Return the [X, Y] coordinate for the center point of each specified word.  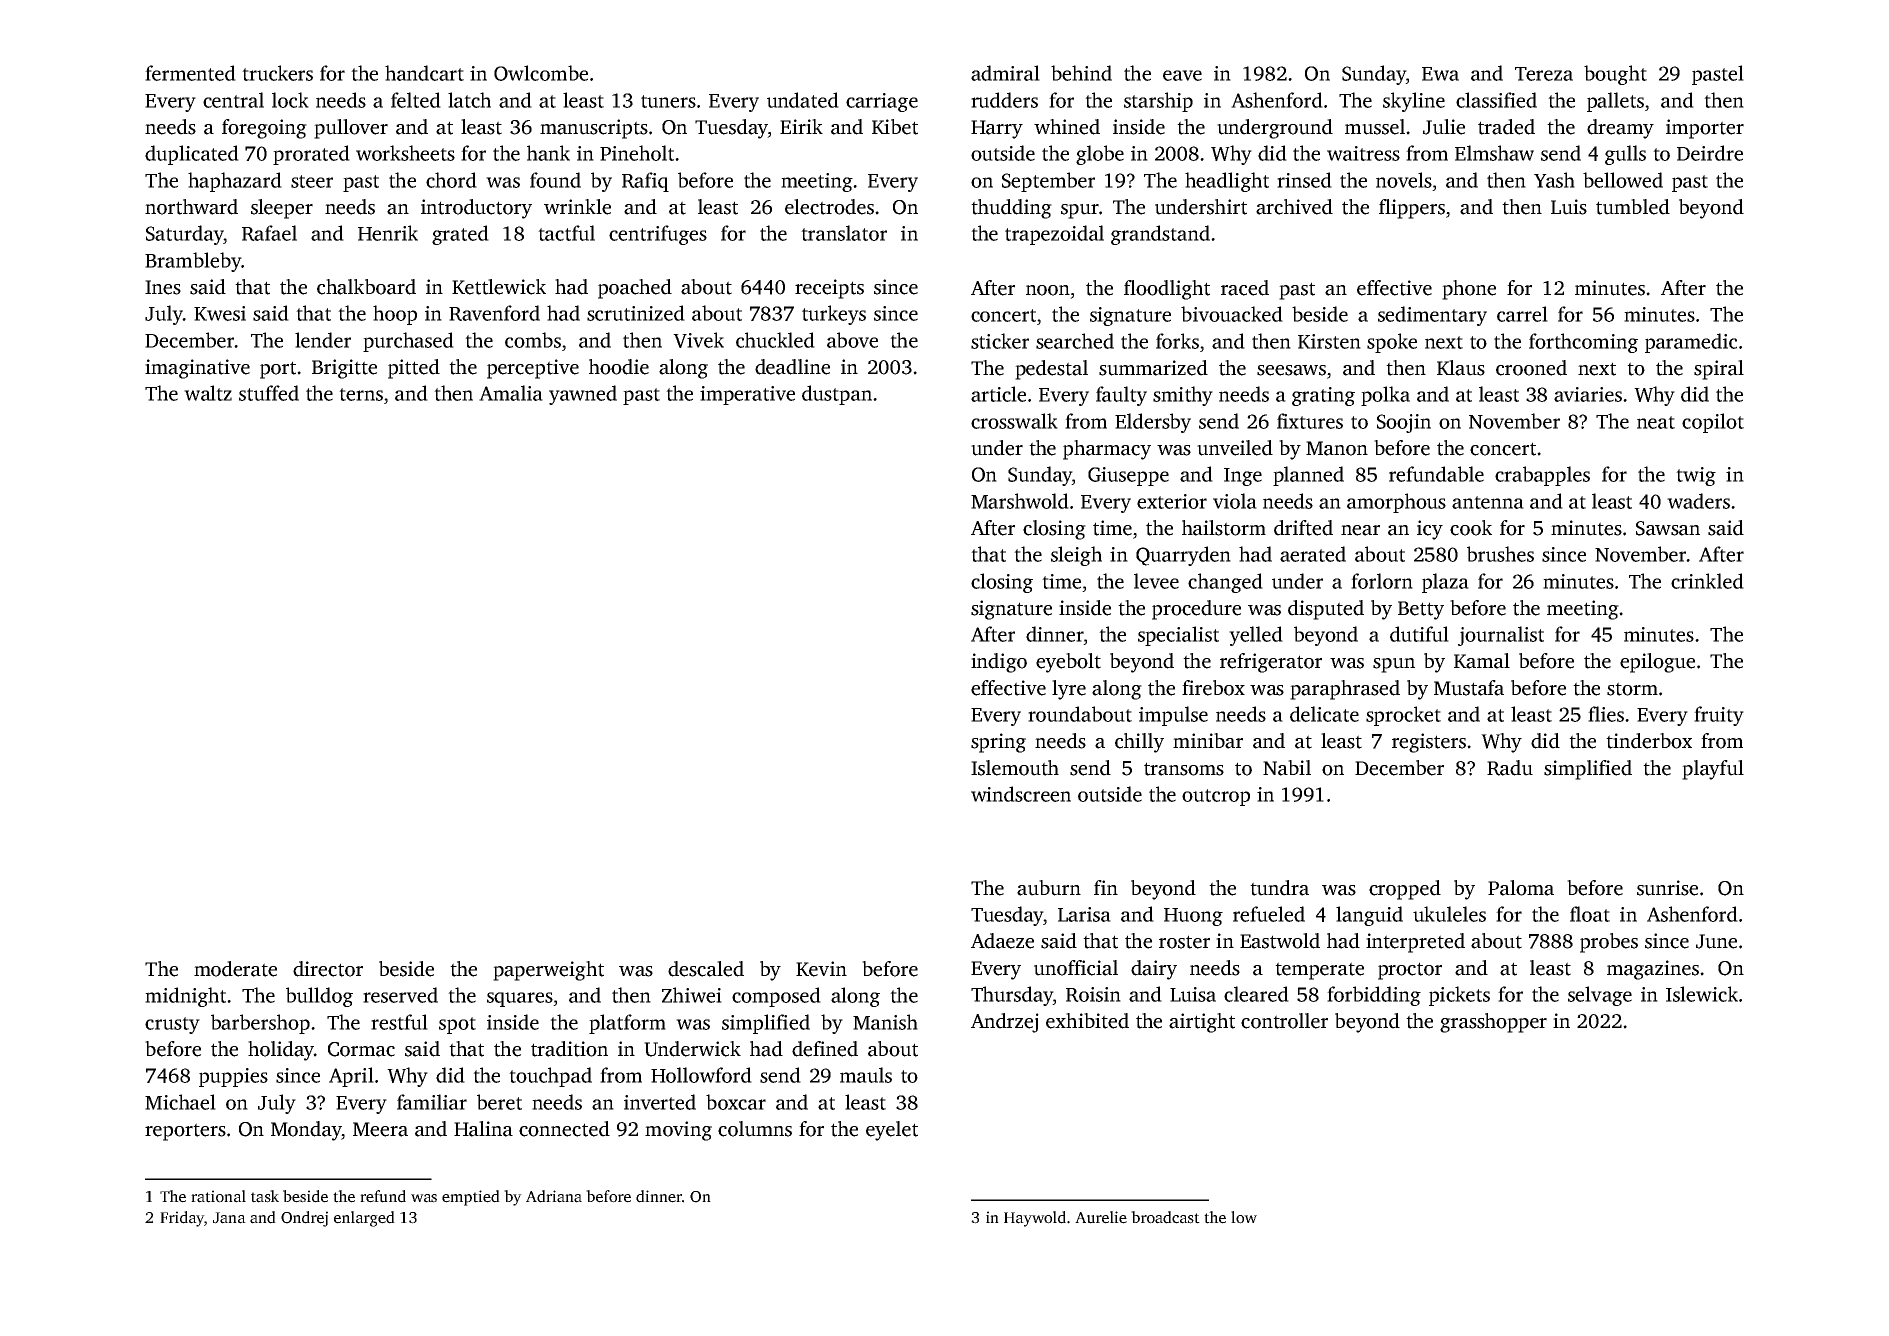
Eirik [801, 126]
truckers [277, 73]
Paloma [1521, 888]
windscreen [1021, 794]
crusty [172, 1025]
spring [998, 743]
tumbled [1633, 207]
